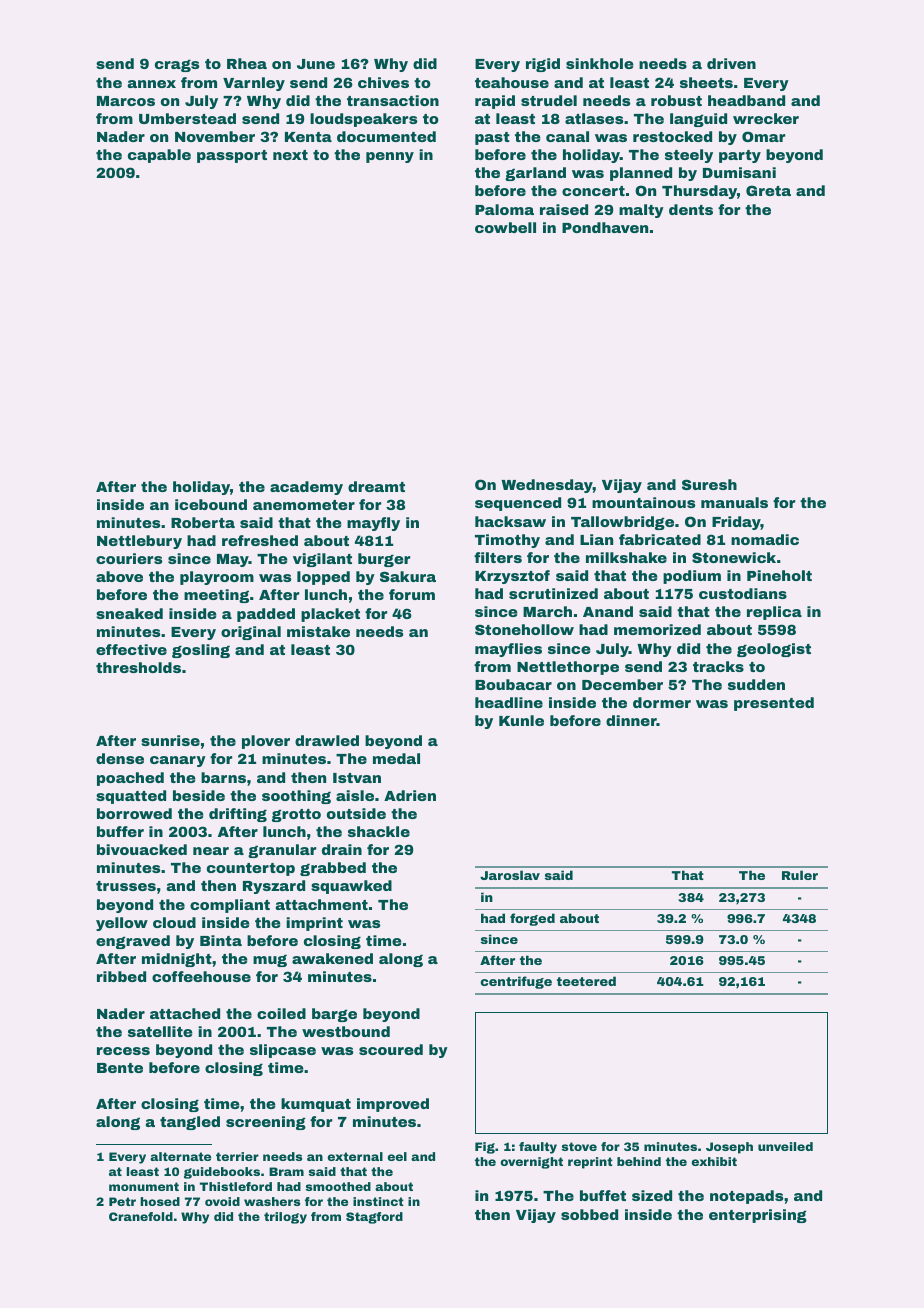 This page has height=1308, width=924. Describe the element at coordinates (281, 1013) in the page. I see `coiled` at that location.
